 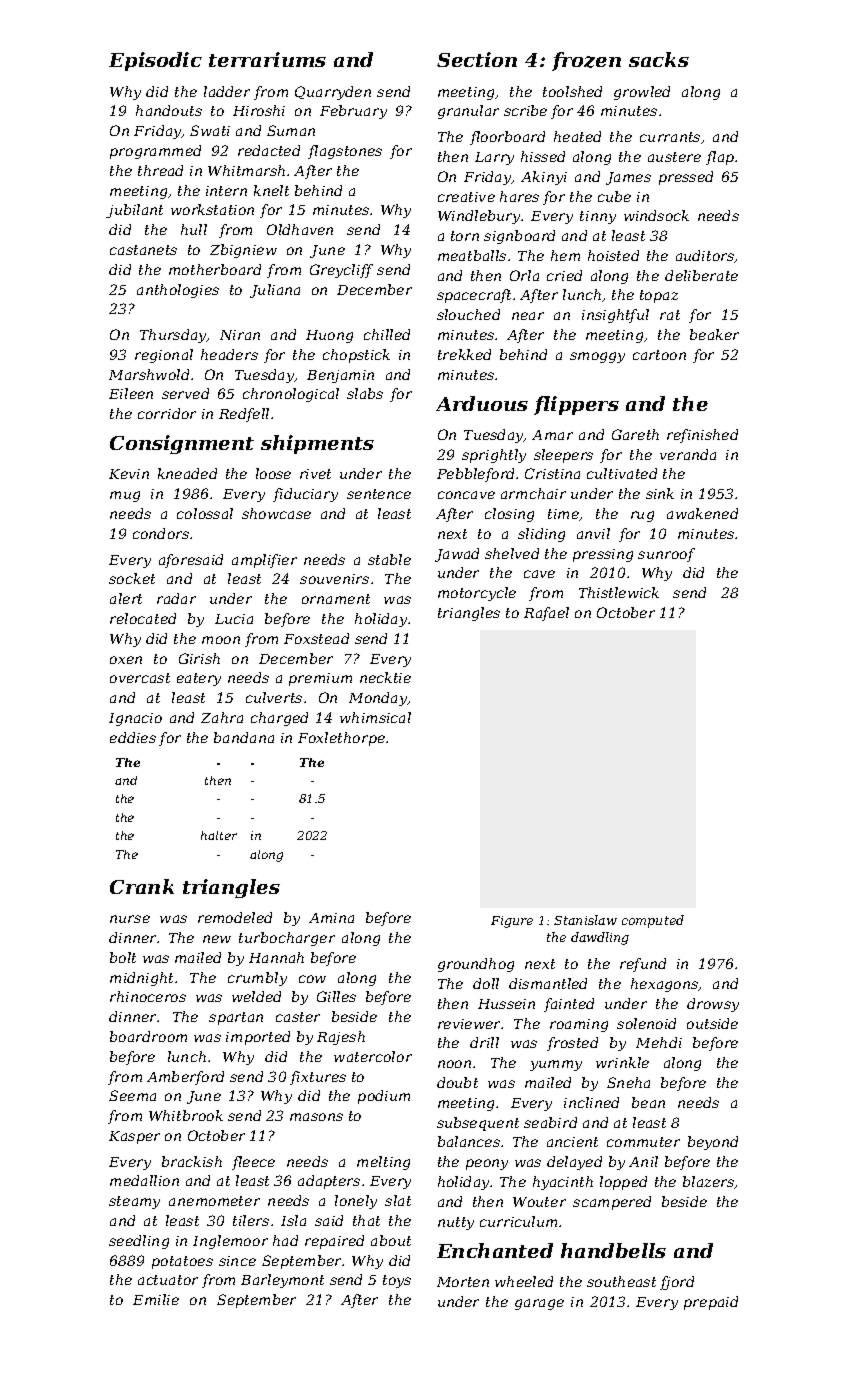 I want to click on motherboard, so click(x=215, y=269).
